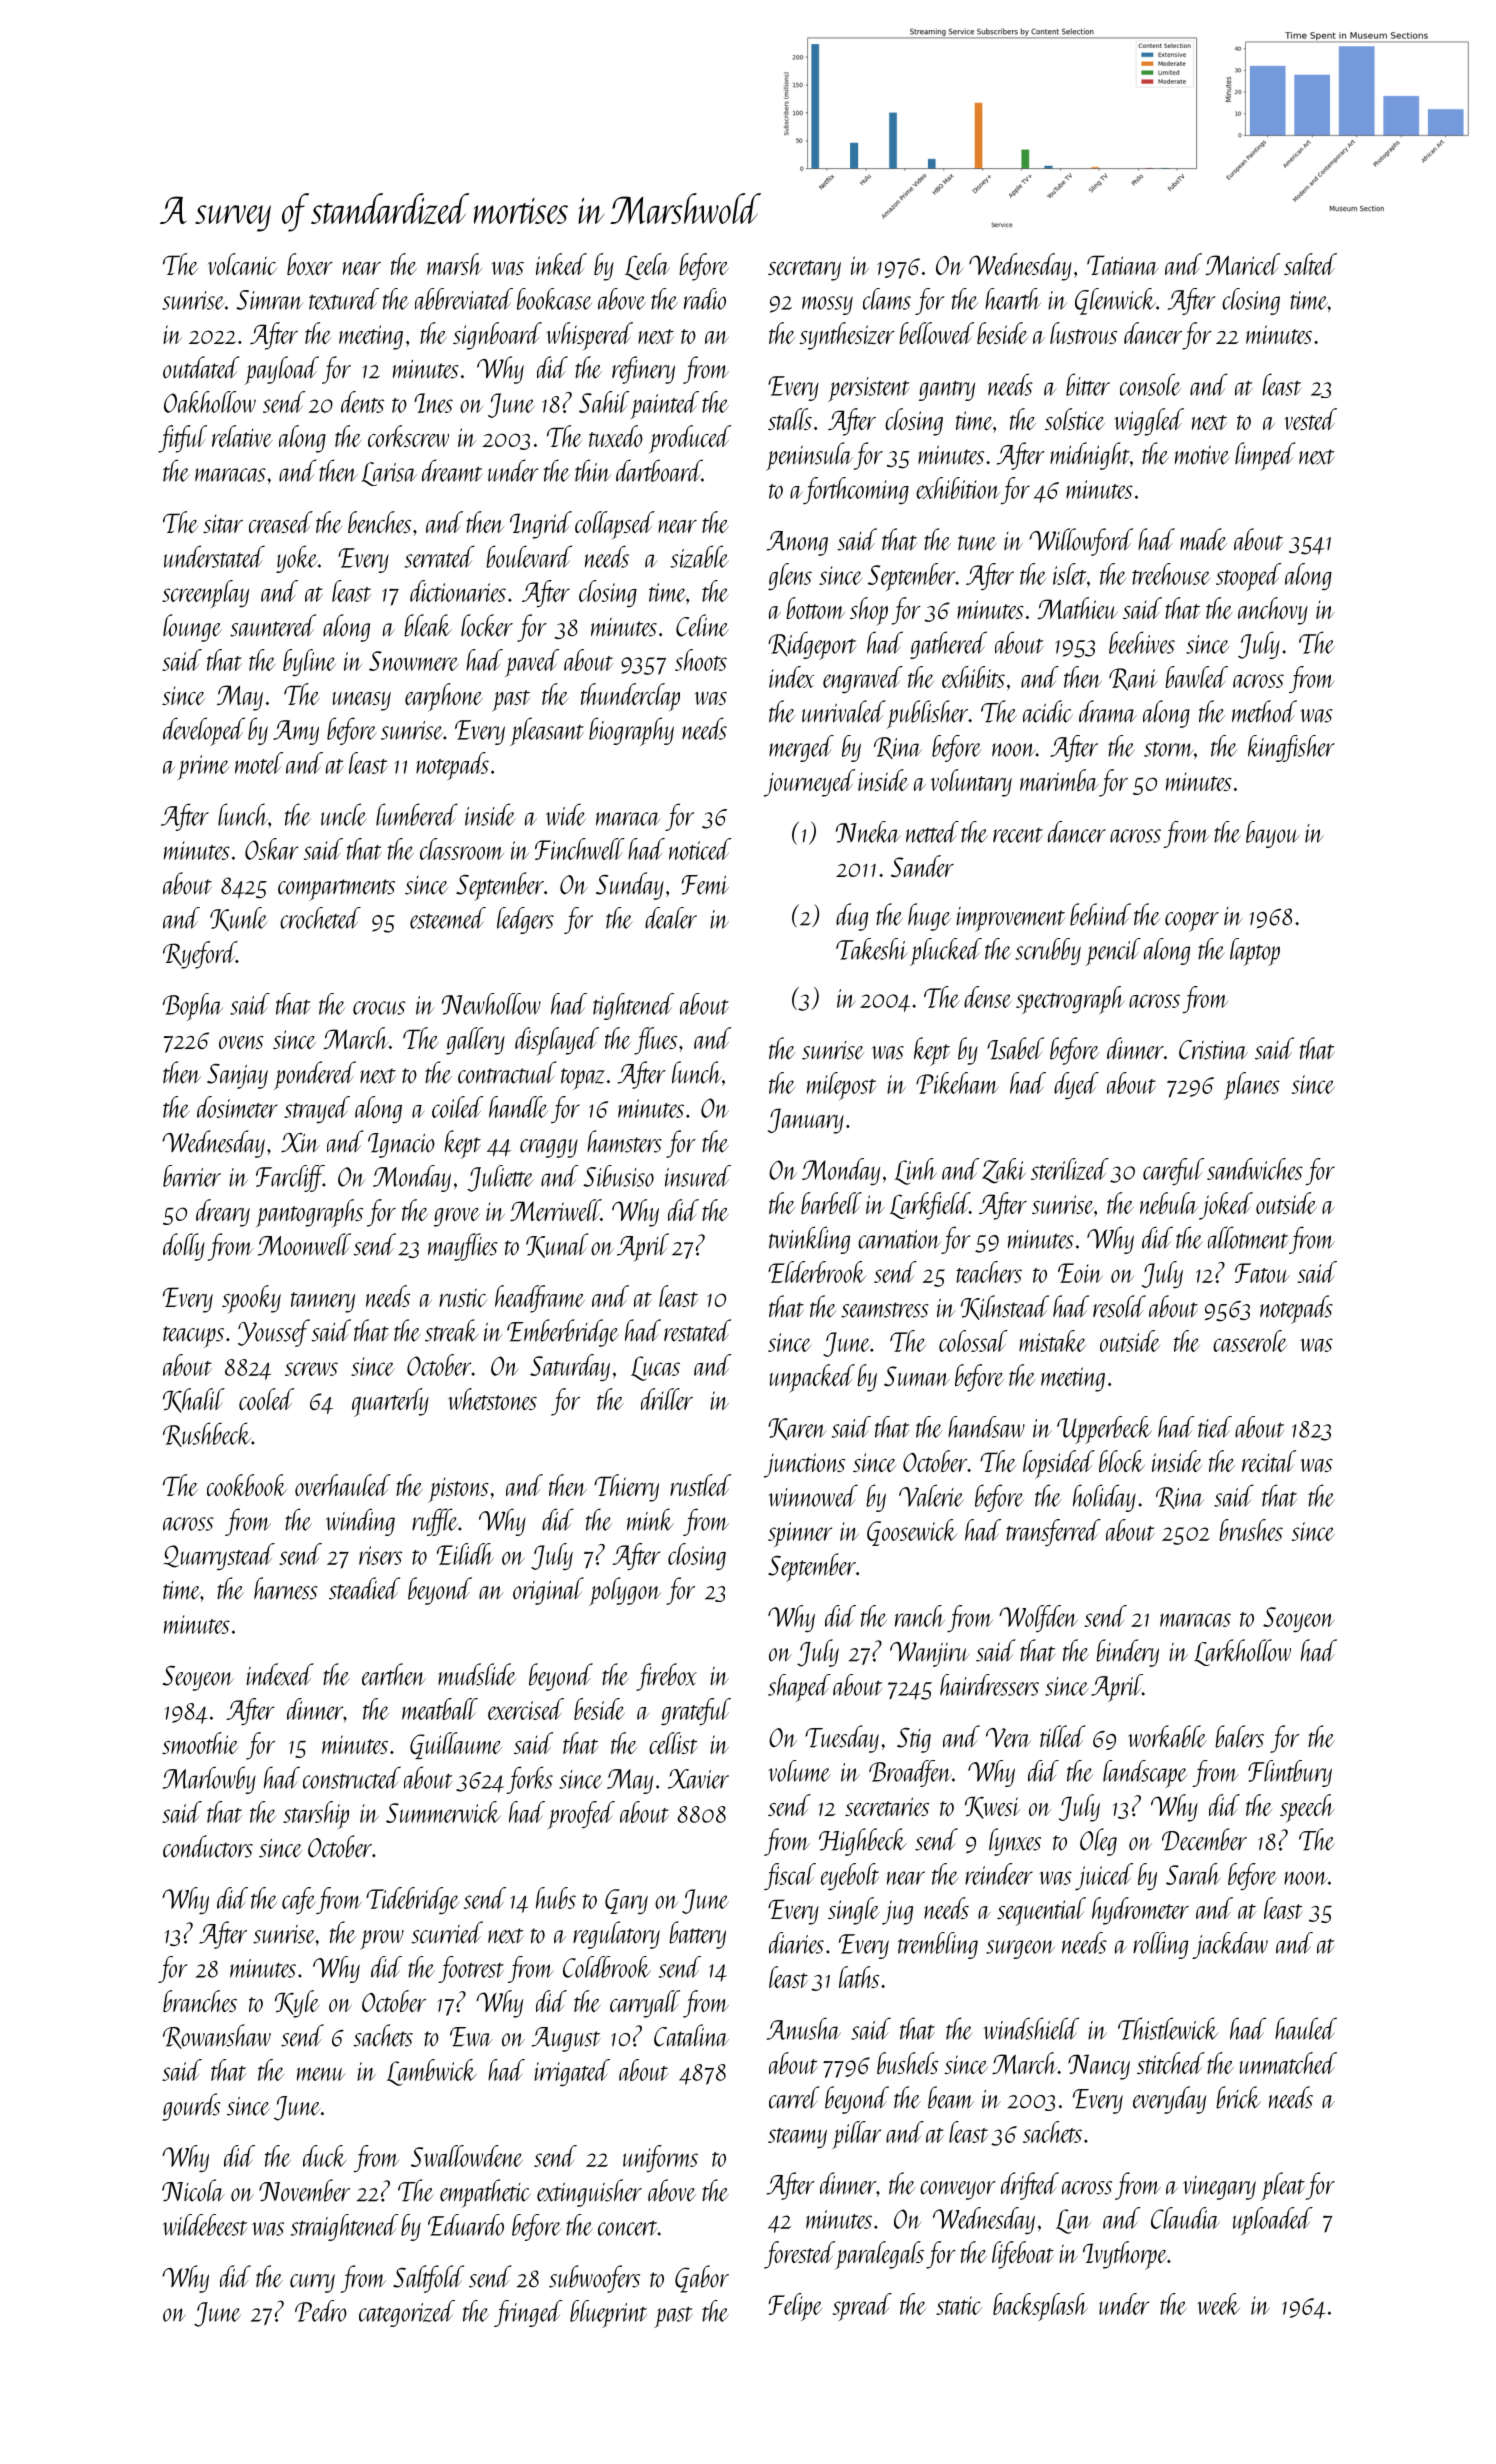 The image size is (1496, 2464). I want to click on vested, so click(1310, 419).
